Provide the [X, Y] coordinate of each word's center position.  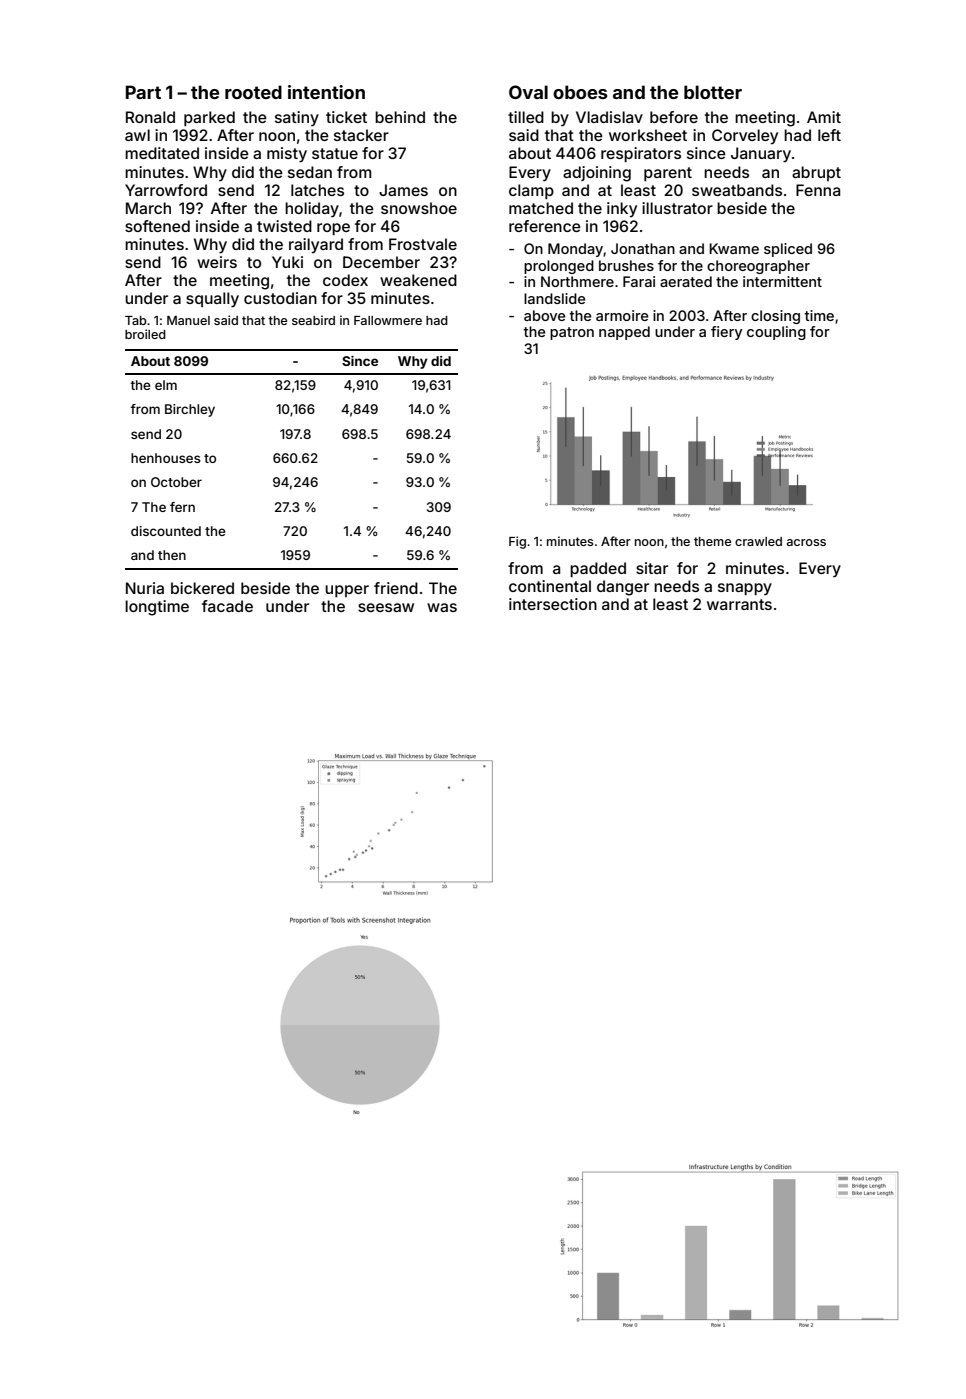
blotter [713, 92]
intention [326, 92]
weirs [217, 262]
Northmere [577, 281]
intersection [553, 604]
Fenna [818, 190]
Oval [528, 92]
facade [227, 606]
